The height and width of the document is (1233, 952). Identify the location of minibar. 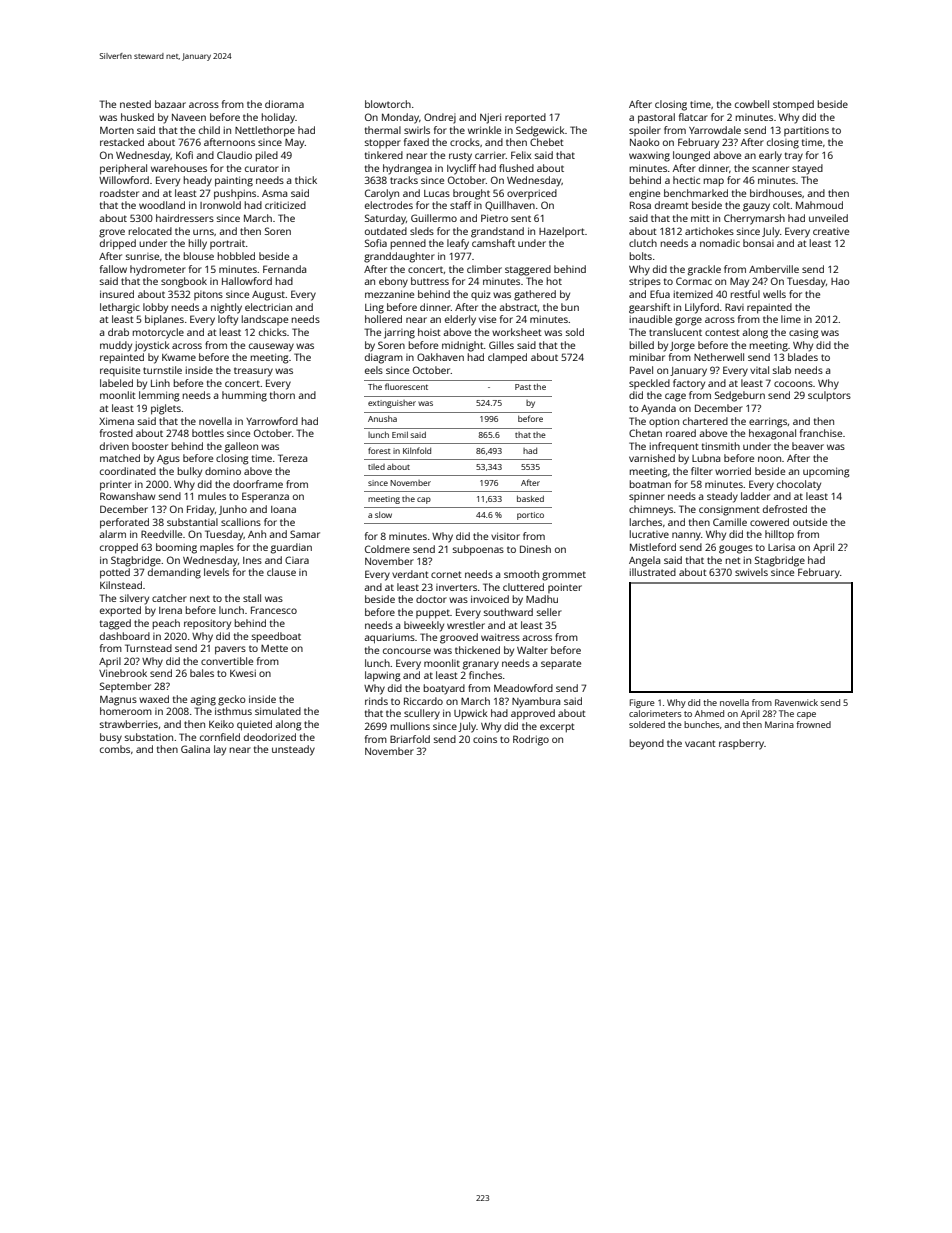
(647, 357).
